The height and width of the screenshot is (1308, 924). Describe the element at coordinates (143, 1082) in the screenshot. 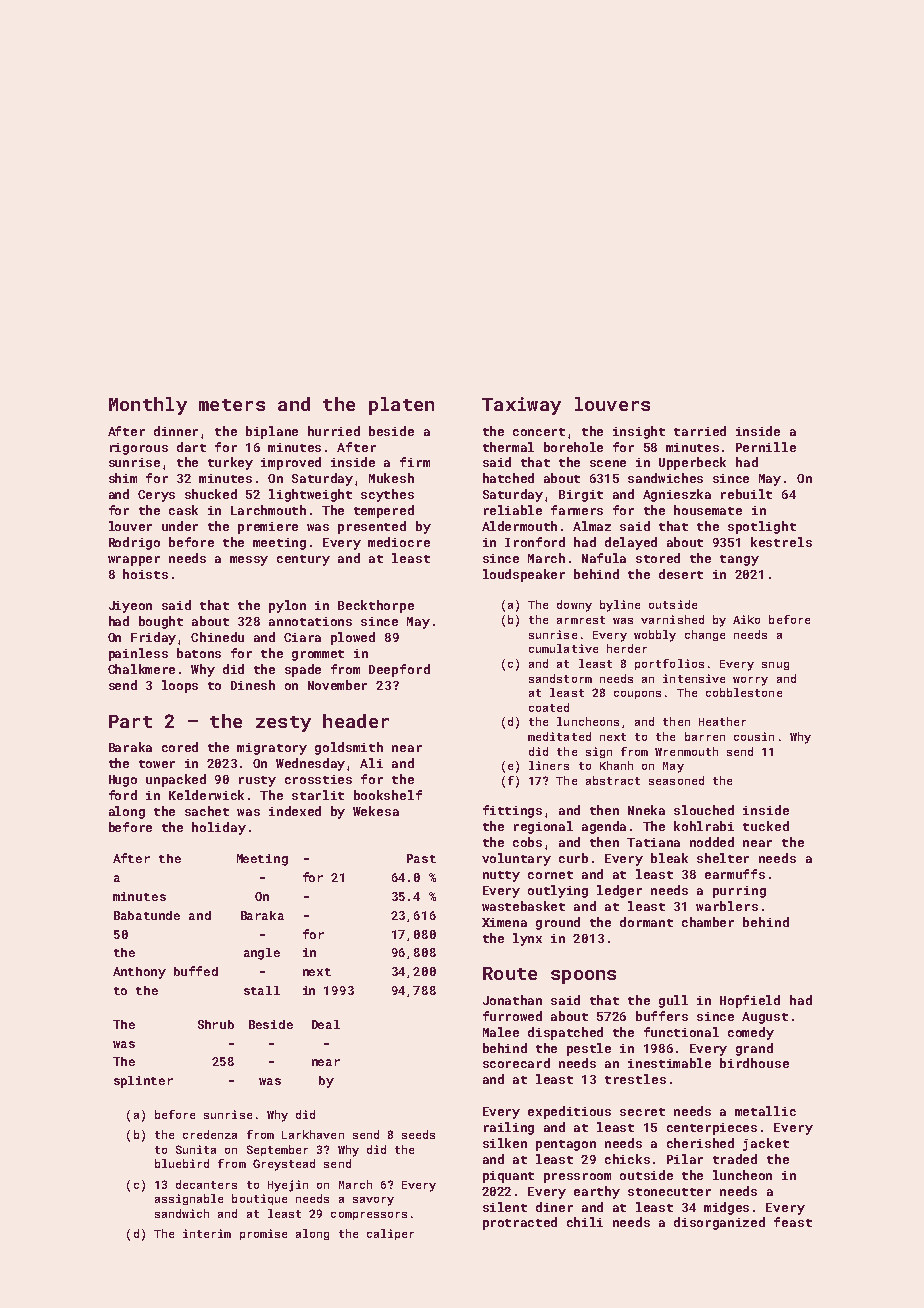

I see `splinter` at that location.
